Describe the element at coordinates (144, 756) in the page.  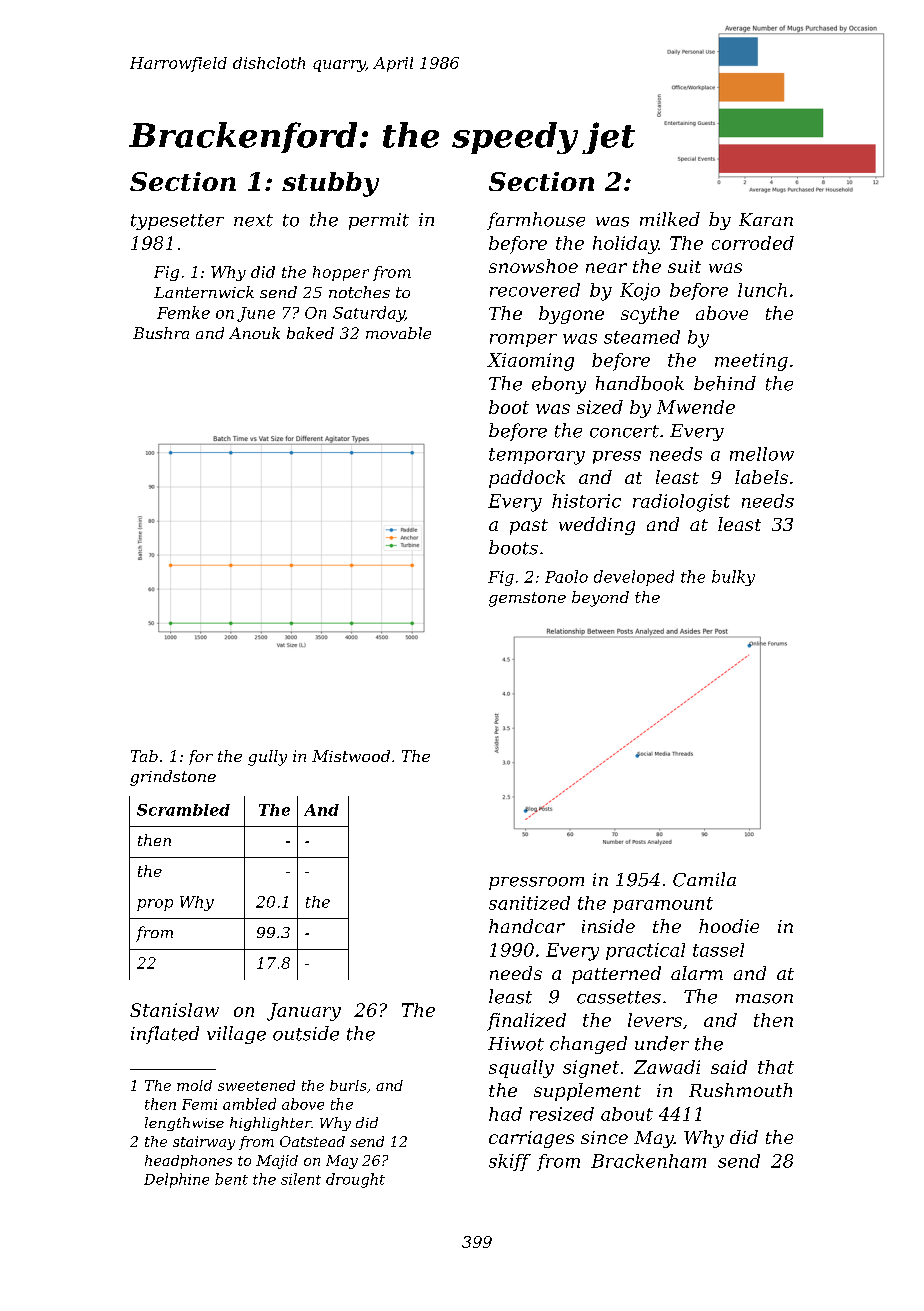
I see `Tab` at that location.
